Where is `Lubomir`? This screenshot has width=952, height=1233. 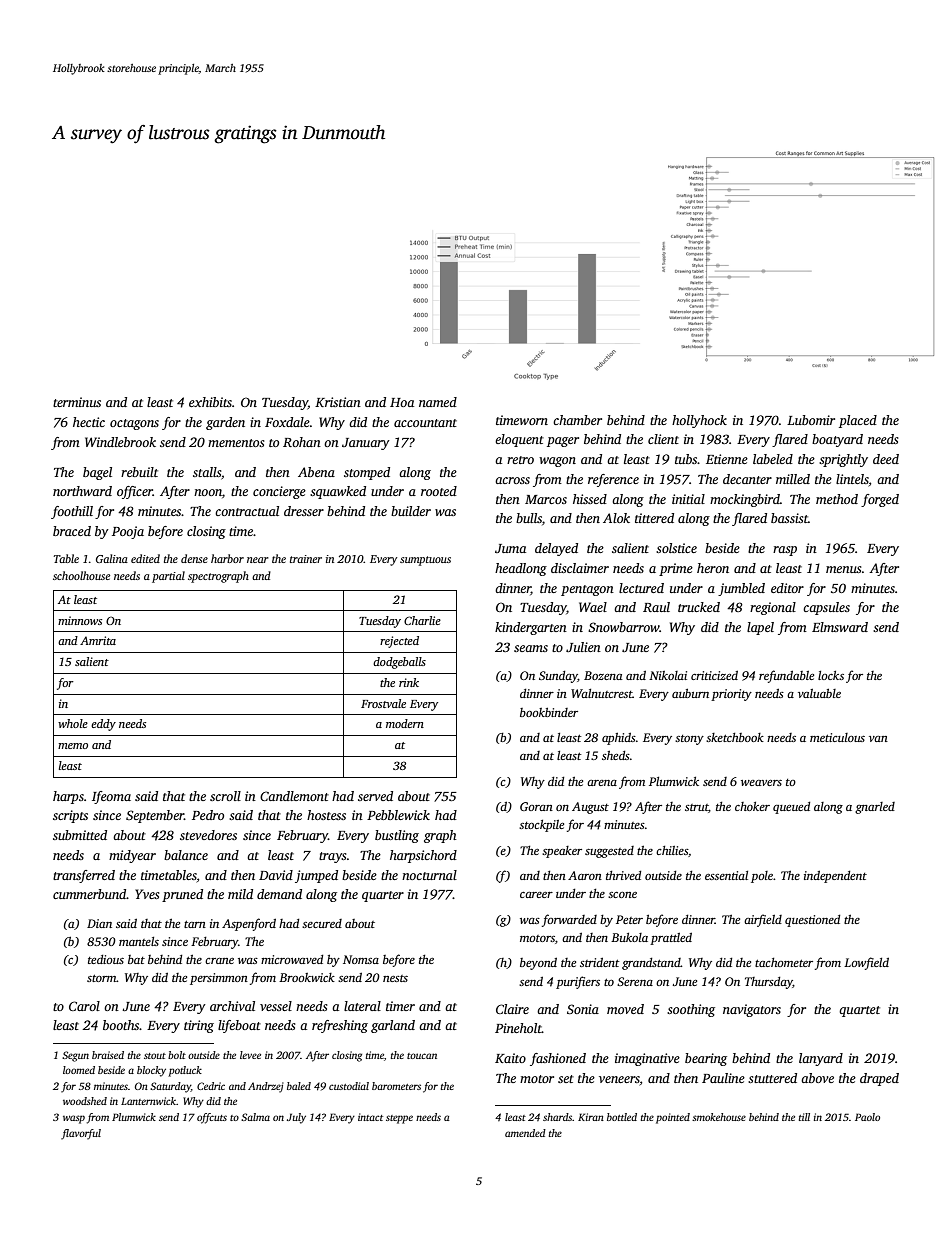
Lubomir is located at coordinates (811, 420).
